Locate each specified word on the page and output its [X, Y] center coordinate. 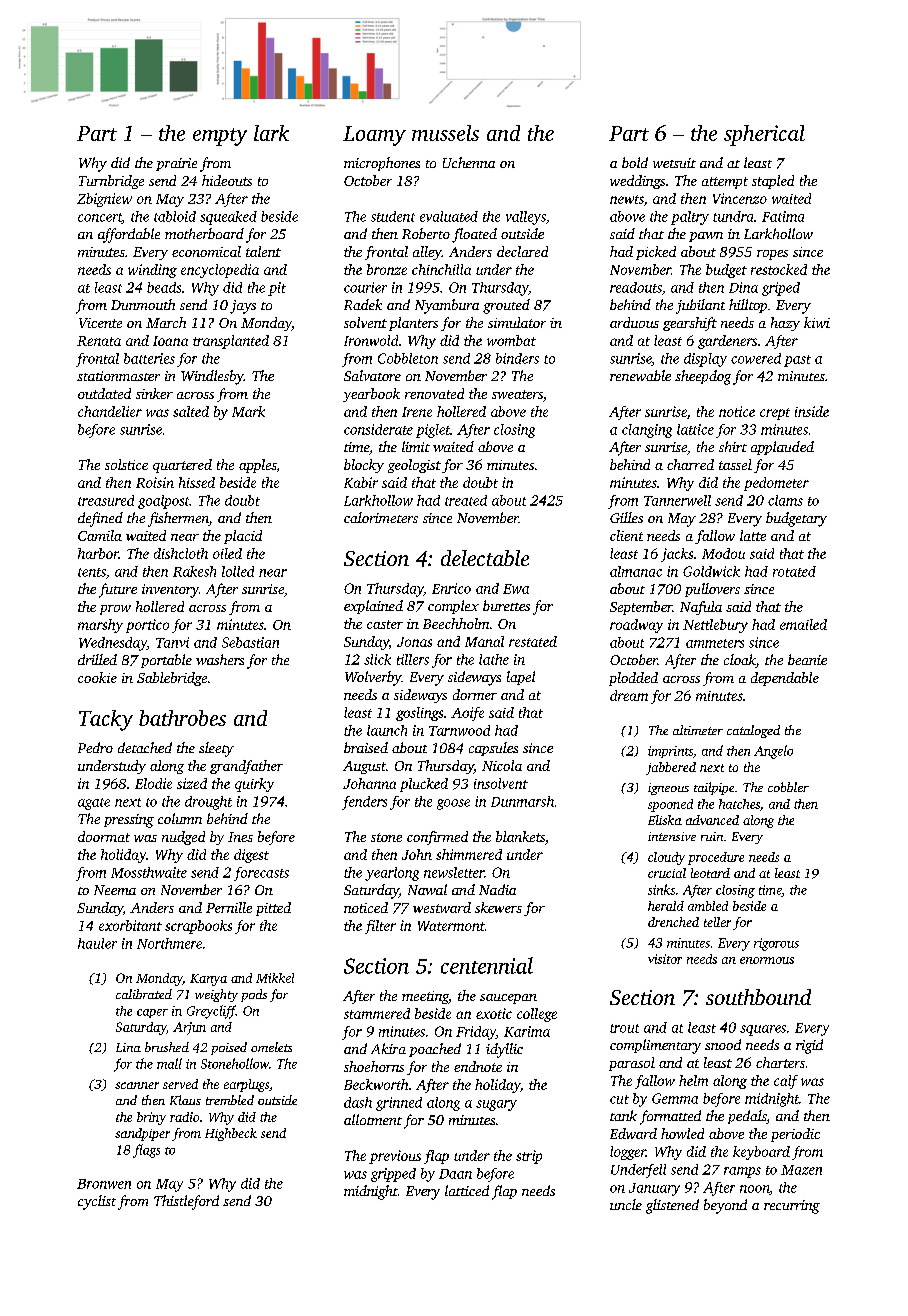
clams [785, 500]
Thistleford [186, 1202]
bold [635, 162]
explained [373, 607]
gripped [393, 1175]
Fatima [783, 216]
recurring [792, 1207]
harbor [98, 553]
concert [100, 218]
